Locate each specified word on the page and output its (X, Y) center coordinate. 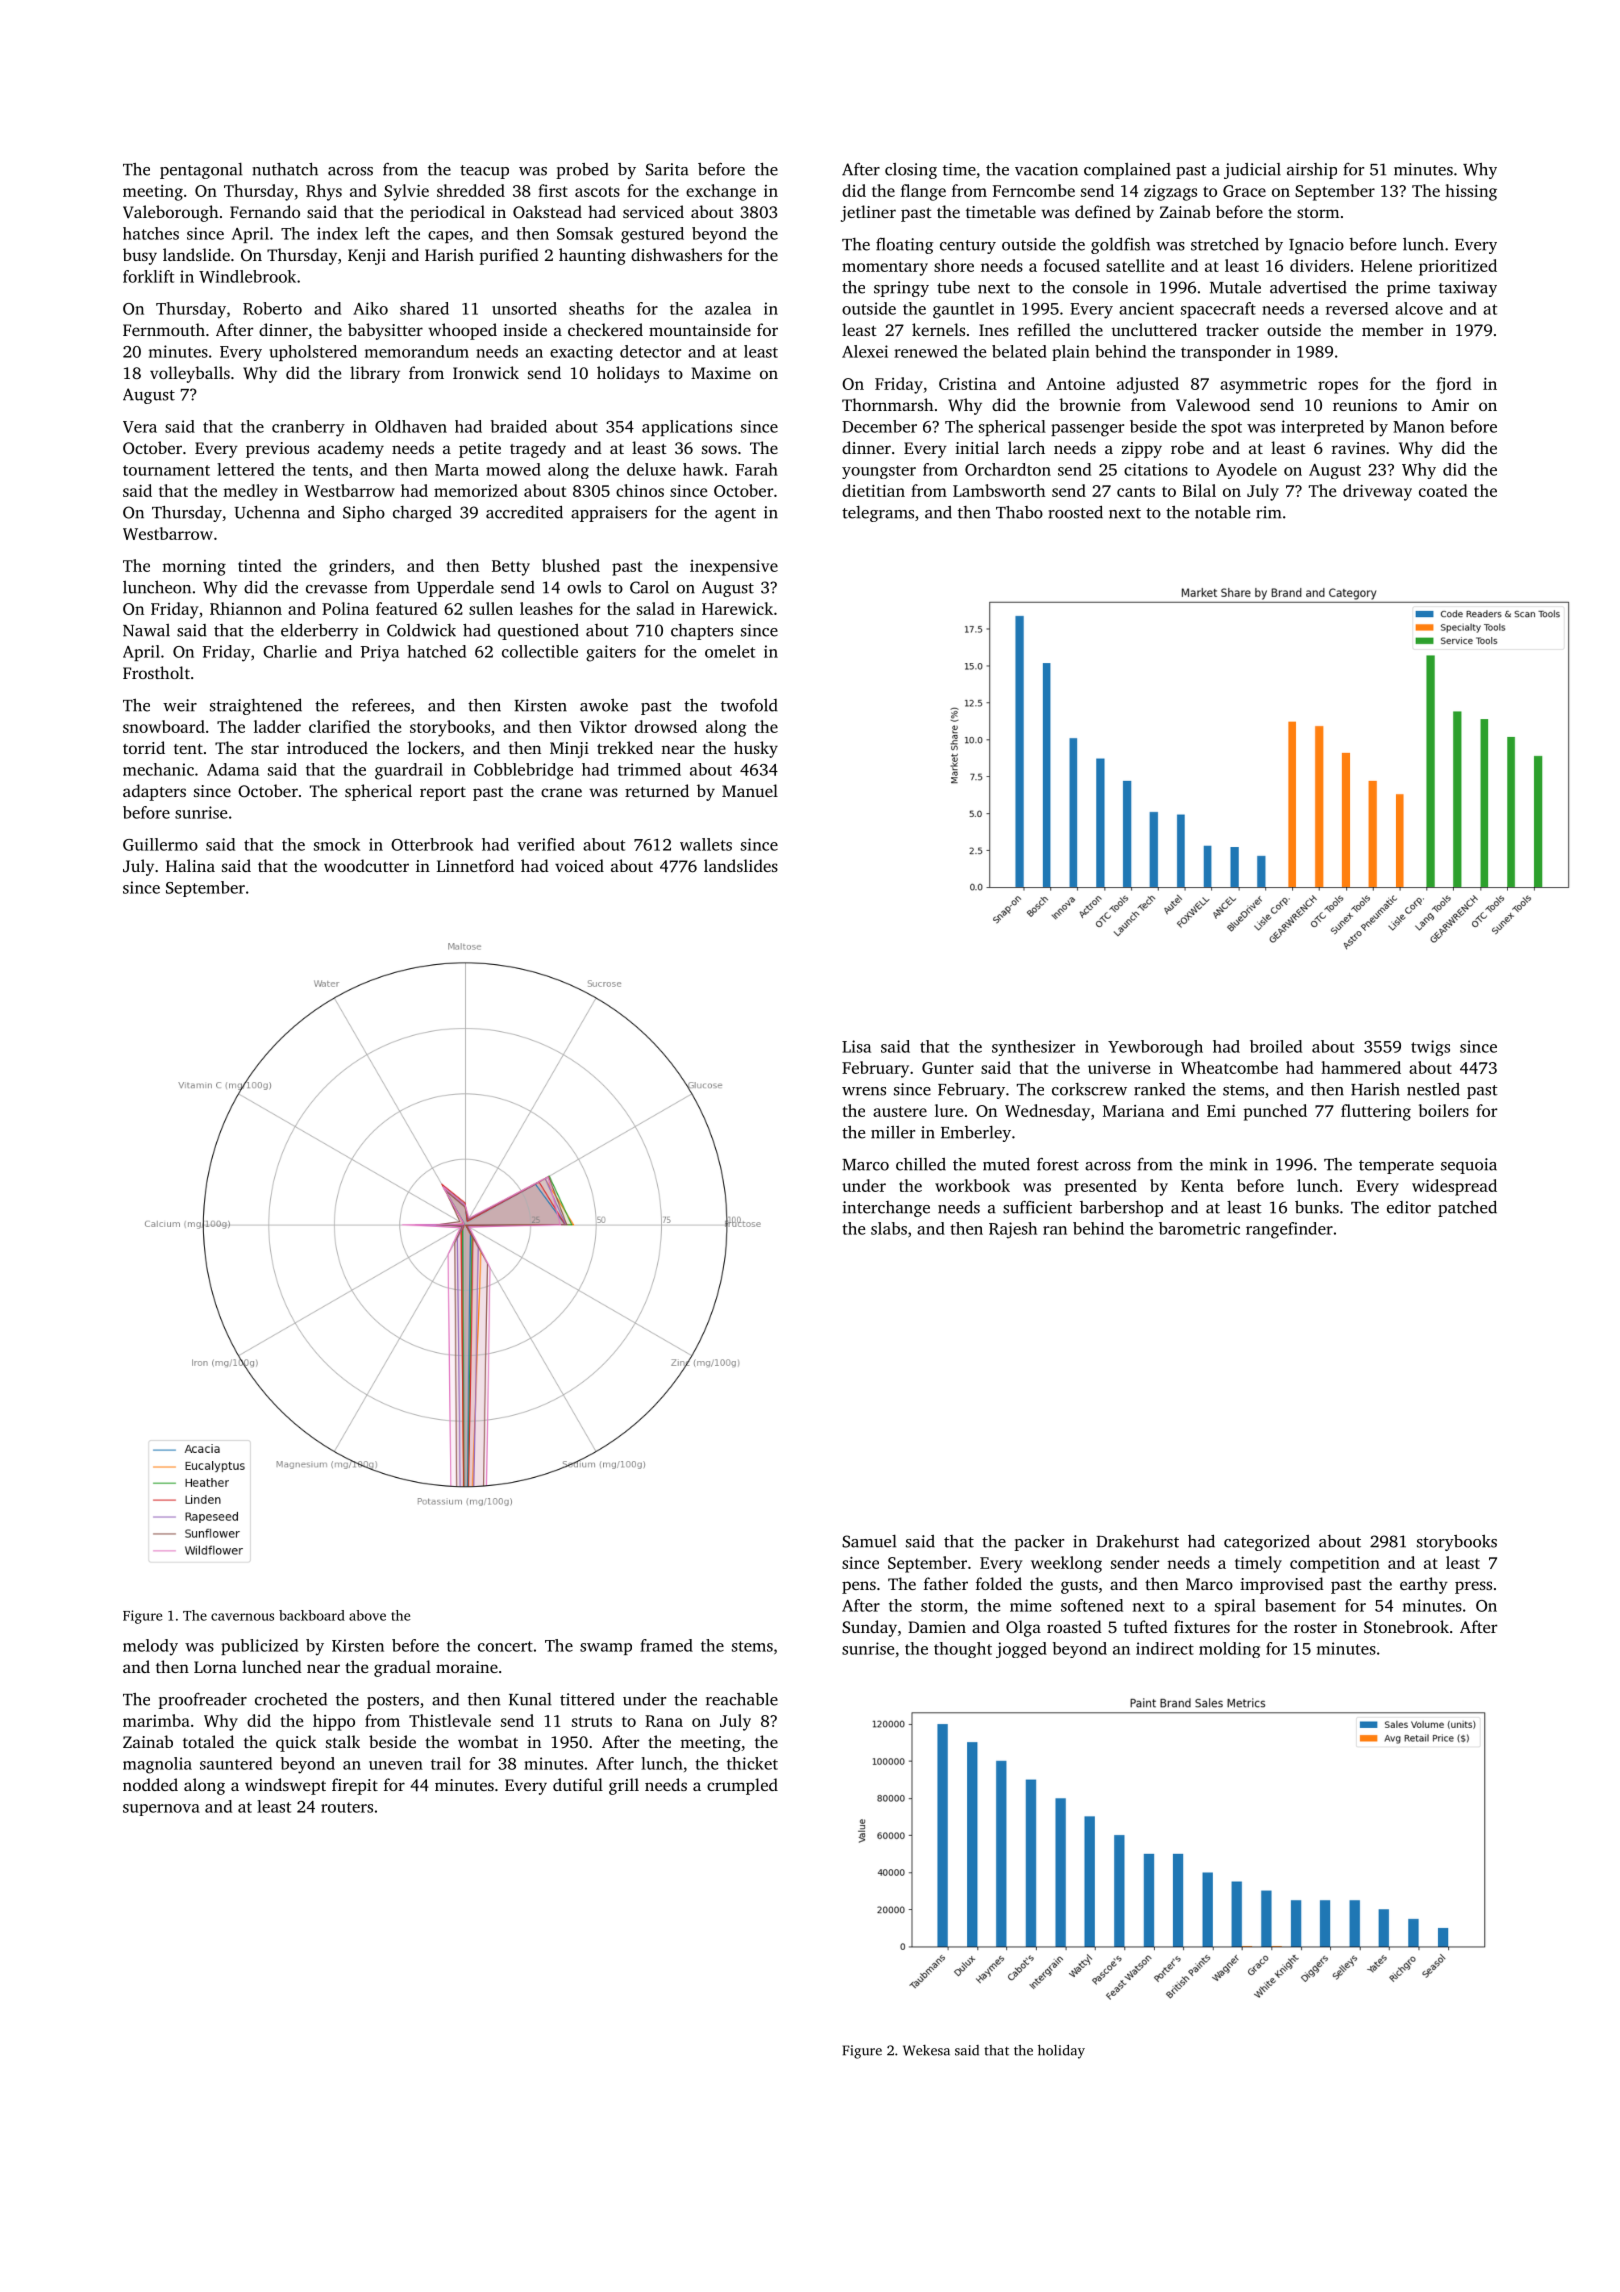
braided (519, 426)
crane (561, 792)
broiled (1276, 1046)
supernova (161, 1810)
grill (624, 1786)
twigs (1430, 1048)
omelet (730, 651)
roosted (1076, 512)
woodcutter (366, 865)
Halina (190, 865)
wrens (864, 1091)
